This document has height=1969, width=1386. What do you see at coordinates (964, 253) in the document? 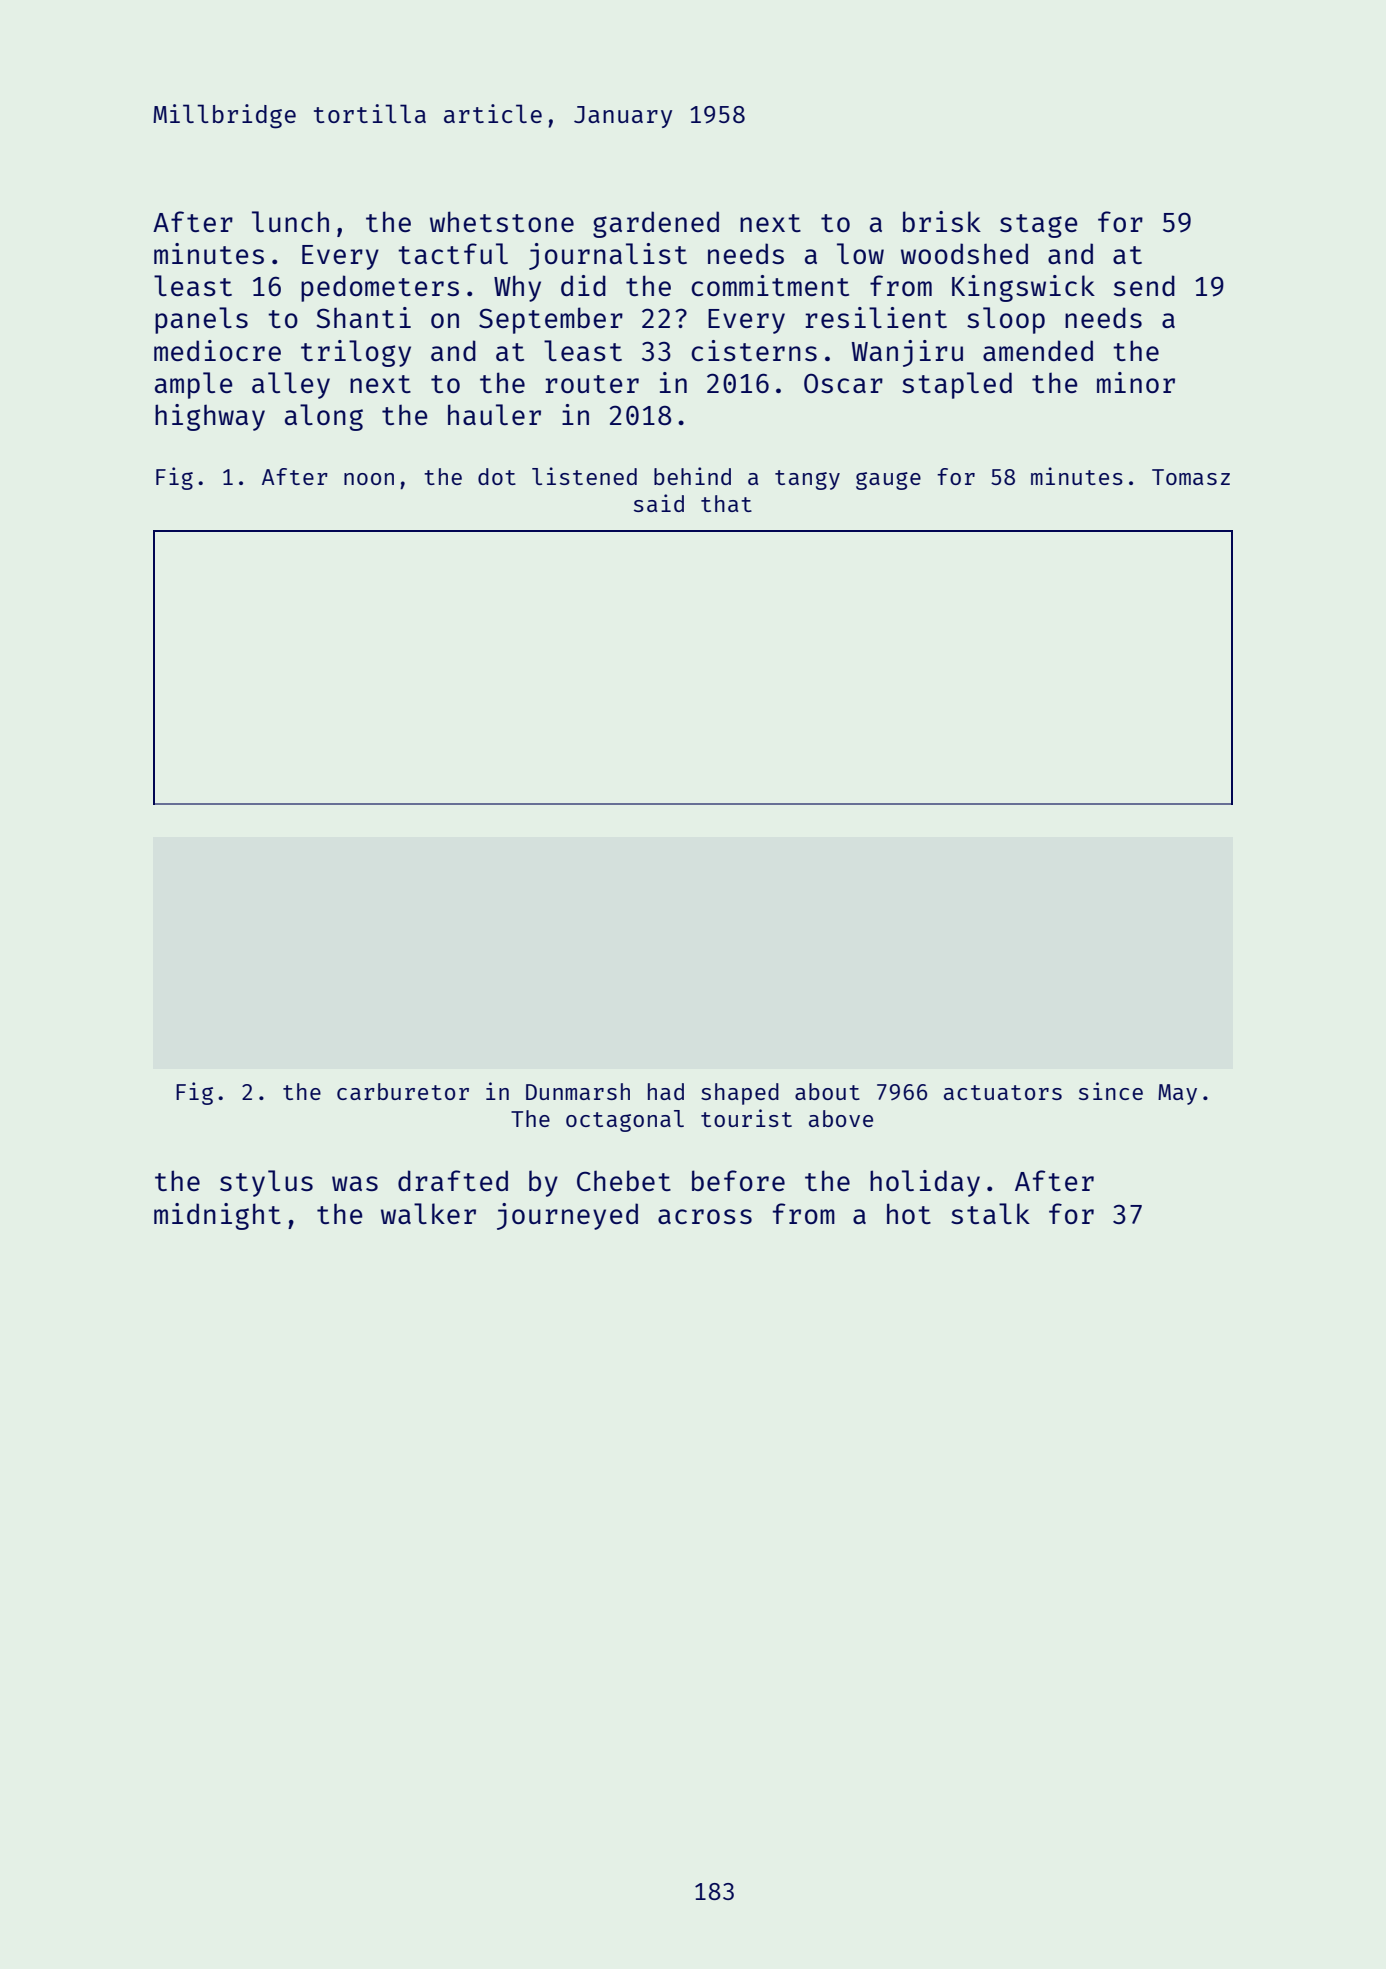
I see `woodshed` at bounding box center [964, 253].
